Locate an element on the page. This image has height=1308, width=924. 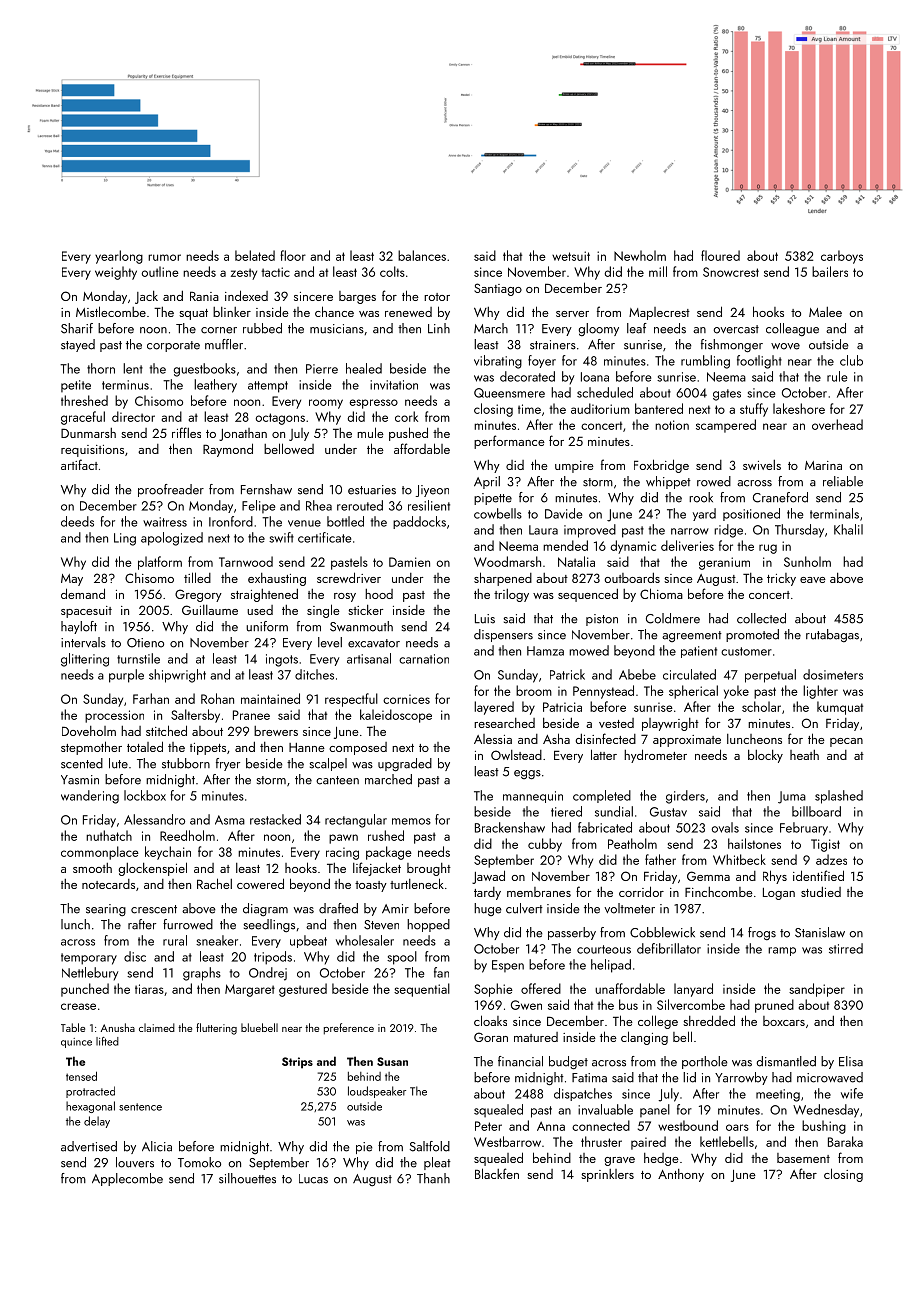
Peatholm is located at coordinates (632, 843).
